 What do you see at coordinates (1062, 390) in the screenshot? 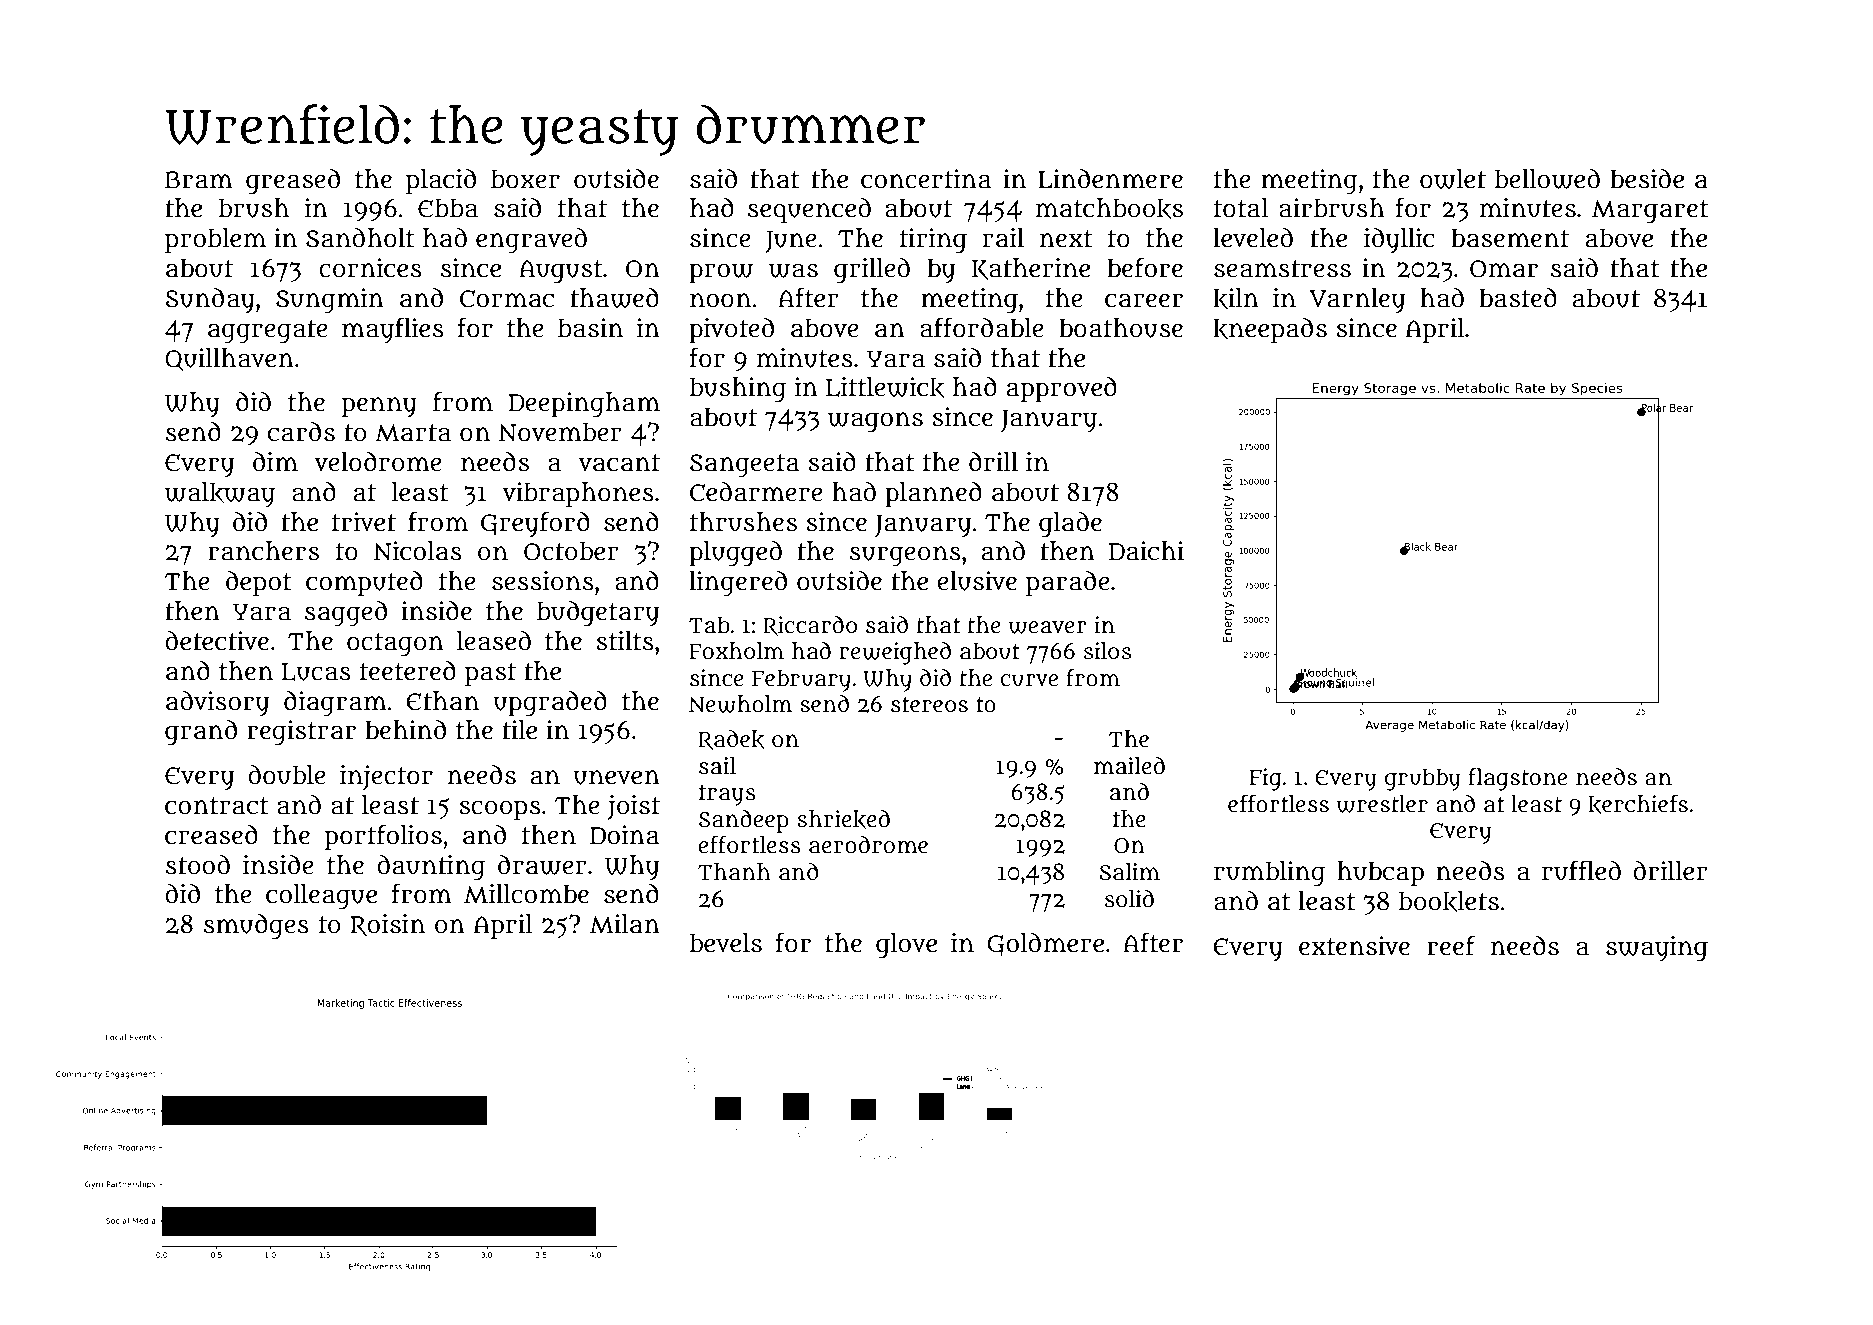
I see `approved` at bounding box center [1062, 390].
